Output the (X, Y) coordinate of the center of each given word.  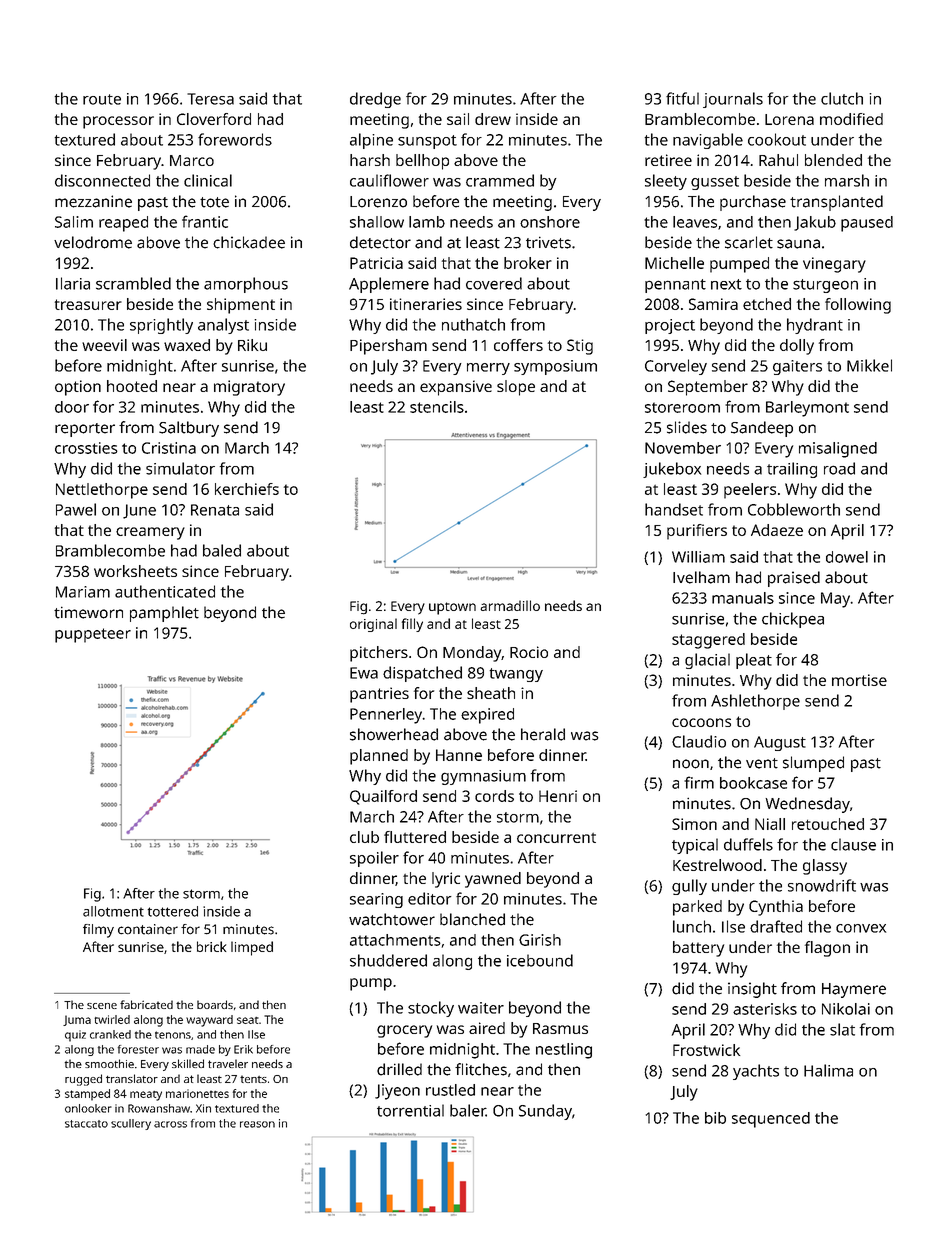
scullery (131, 1124)
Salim (74, 222)
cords (494, 796)
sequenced (771, 1120)
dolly (797, 347)
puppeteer (93, 635)
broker (528, 263)
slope (516, 388)
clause (853, 844)
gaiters (797, 367)
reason (257, 1124)
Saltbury (189, 429)
